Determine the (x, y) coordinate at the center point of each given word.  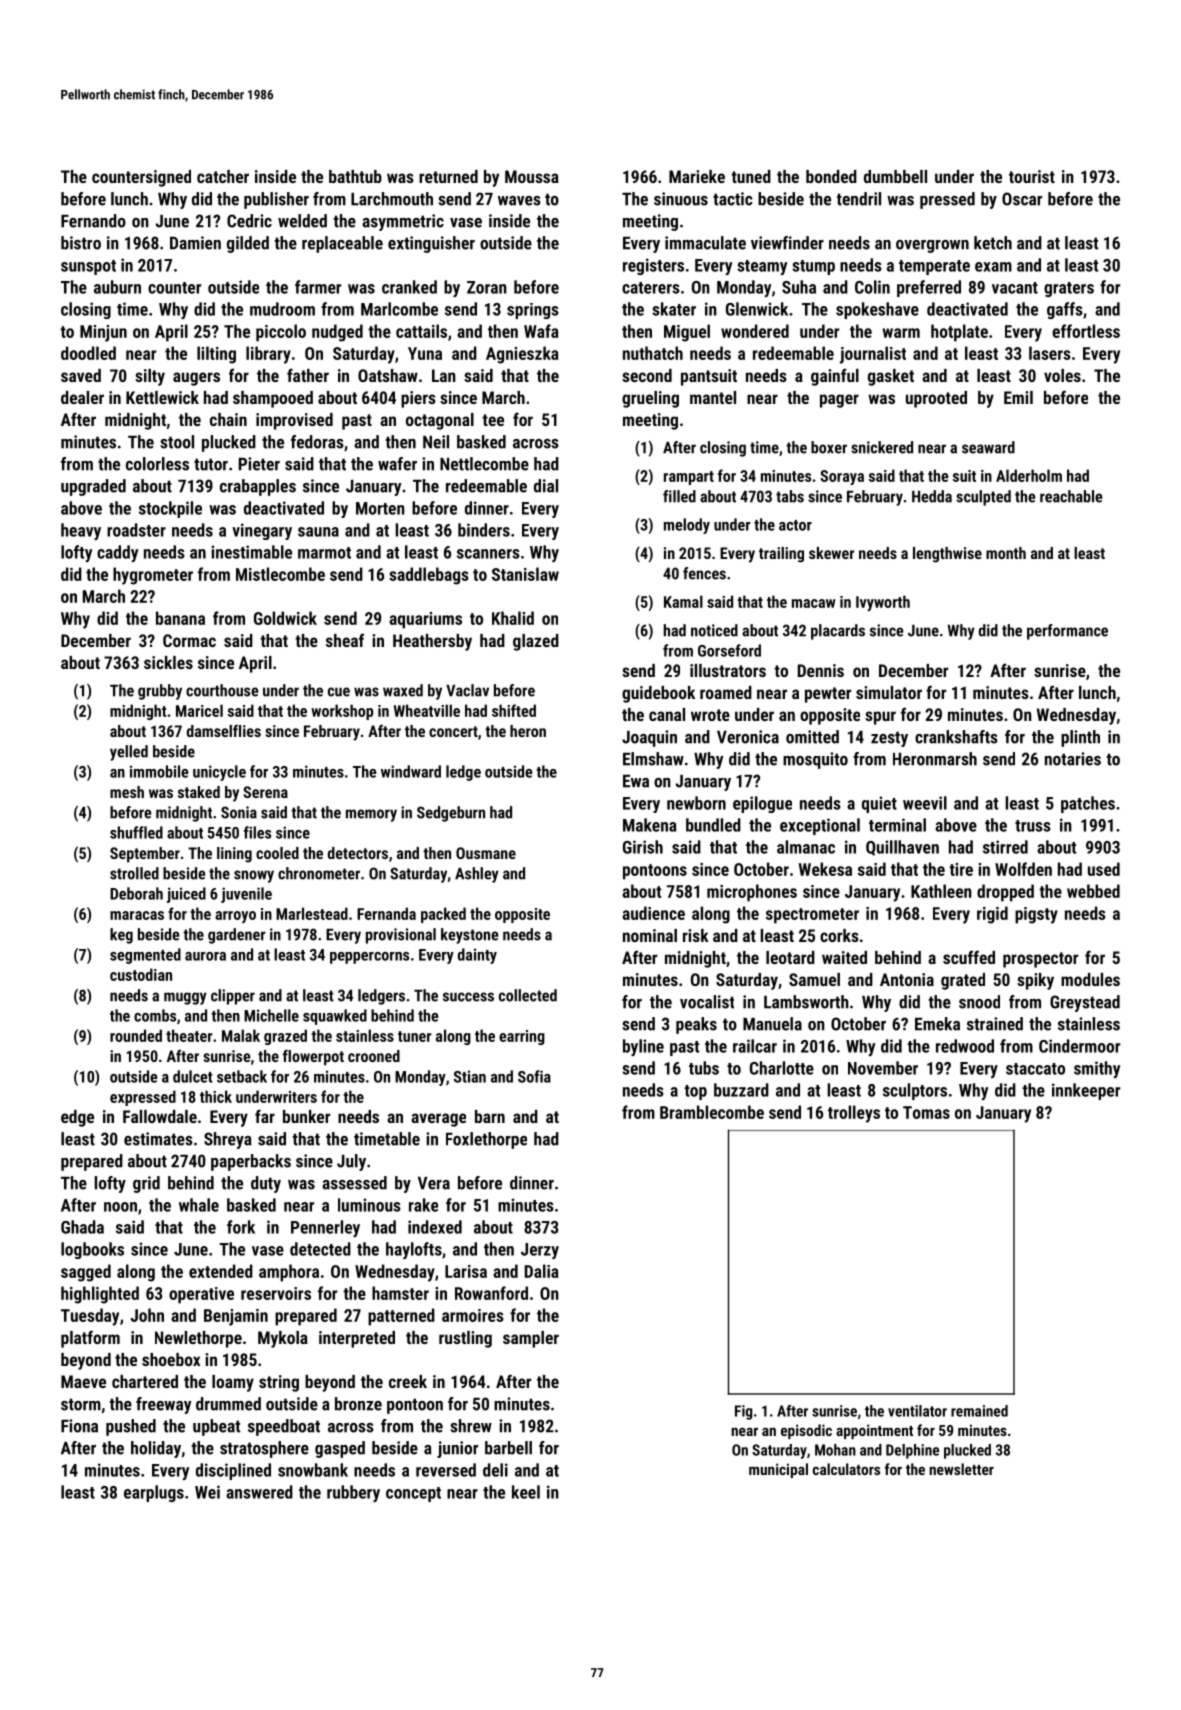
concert (453, 731)
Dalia (542, 1271)
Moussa (532, 176)
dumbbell (895, 176)
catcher (223, 176)
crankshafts (956, 737)
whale (199, 1205)
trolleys (854, 1114)
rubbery (353, 1493)
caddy (117, 553)
